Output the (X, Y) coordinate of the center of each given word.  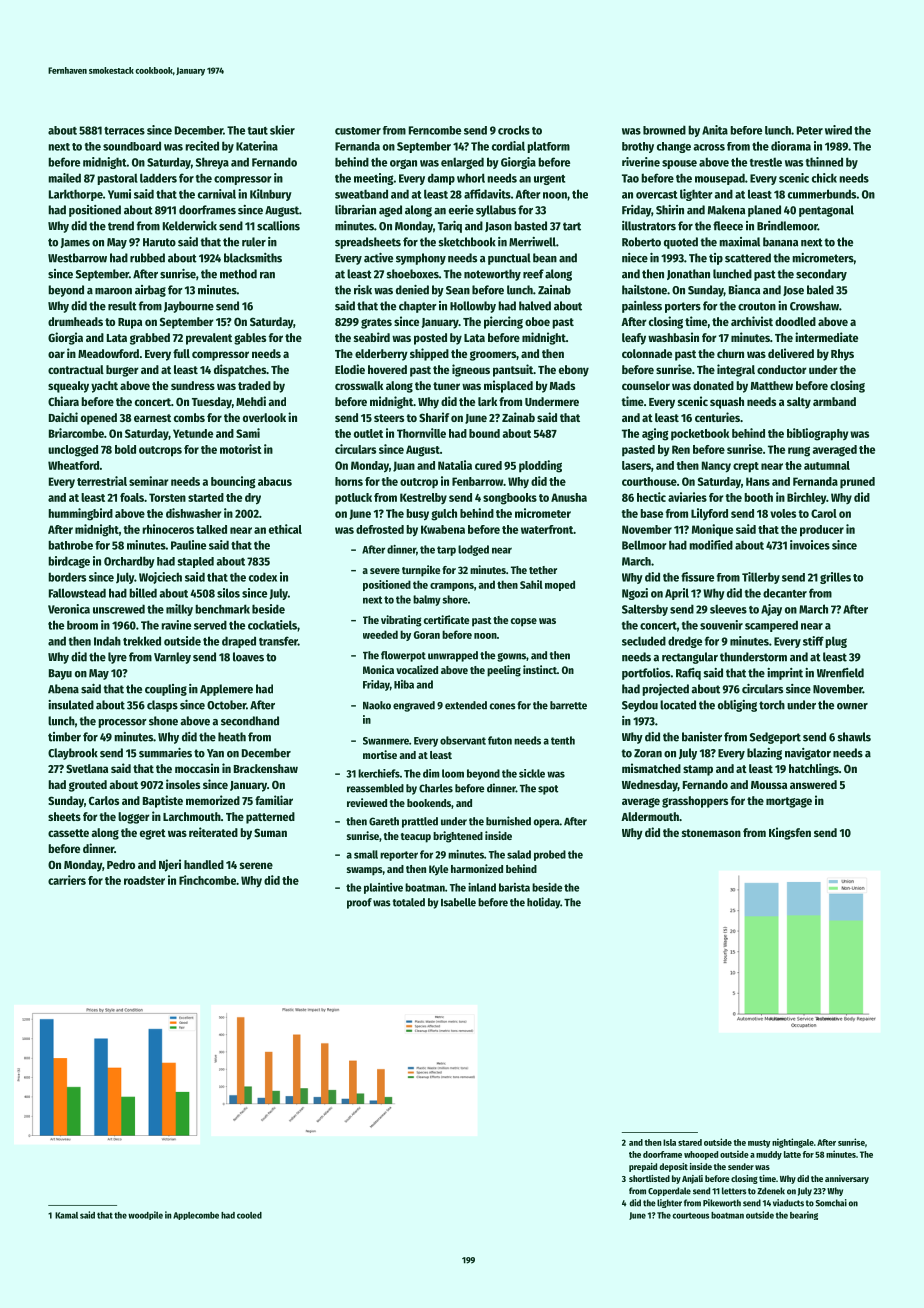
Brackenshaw (266, 768)
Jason (498, 227)
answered (813, 784)
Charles (436, 788)
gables (250, 339)
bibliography (817, 434)
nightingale (793, 1143)
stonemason (711, 833)
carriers (67, 880)
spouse (679, 164)
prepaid (643, 1167)
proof (359, 903)
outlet (368, 433)
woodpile (145, 1215)
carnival (217, 194)
